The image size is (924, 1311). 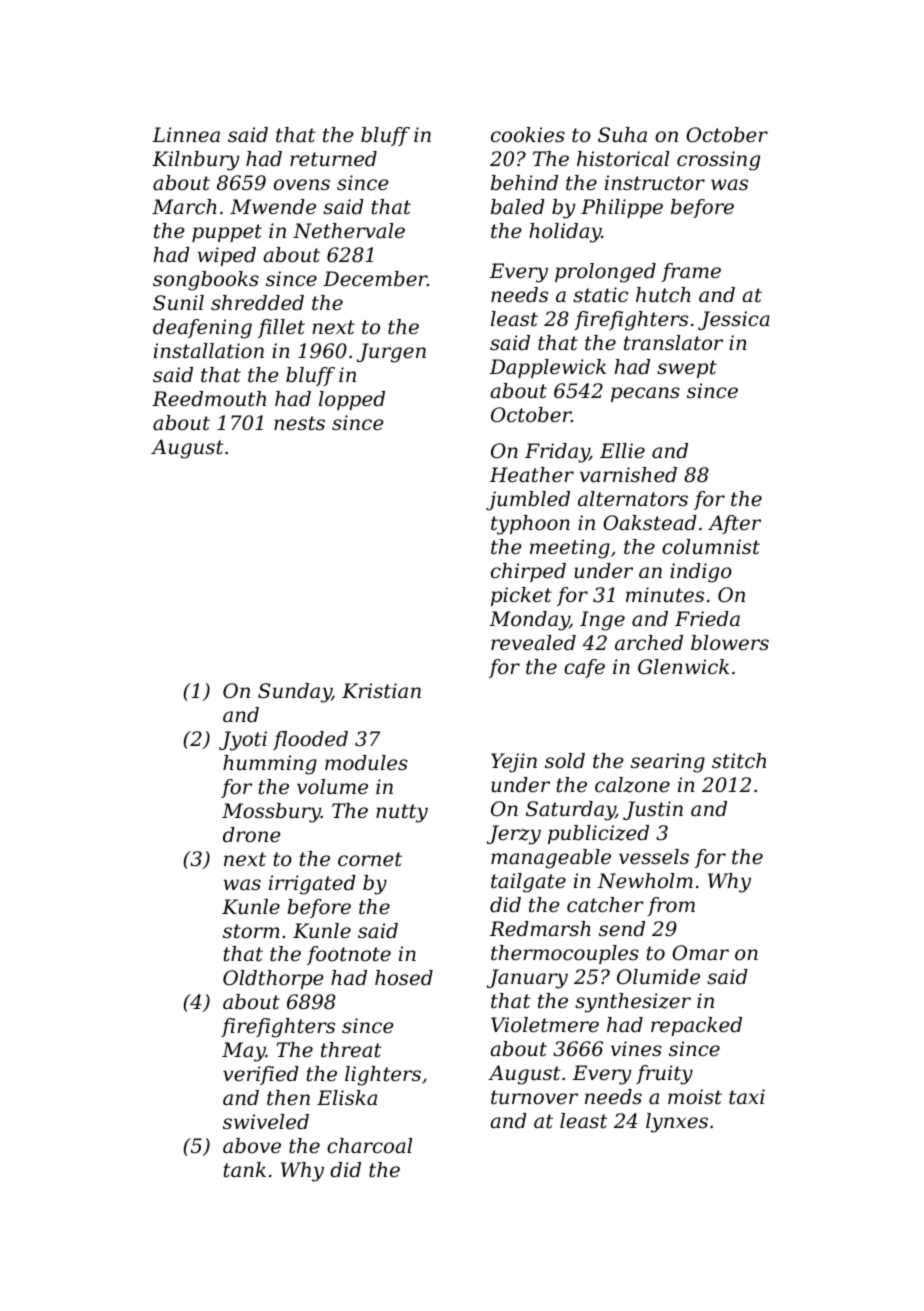 What do you see at coordinates (696, 1026) in the image?
I see `repacked` at bounding box center [696, 1026].
